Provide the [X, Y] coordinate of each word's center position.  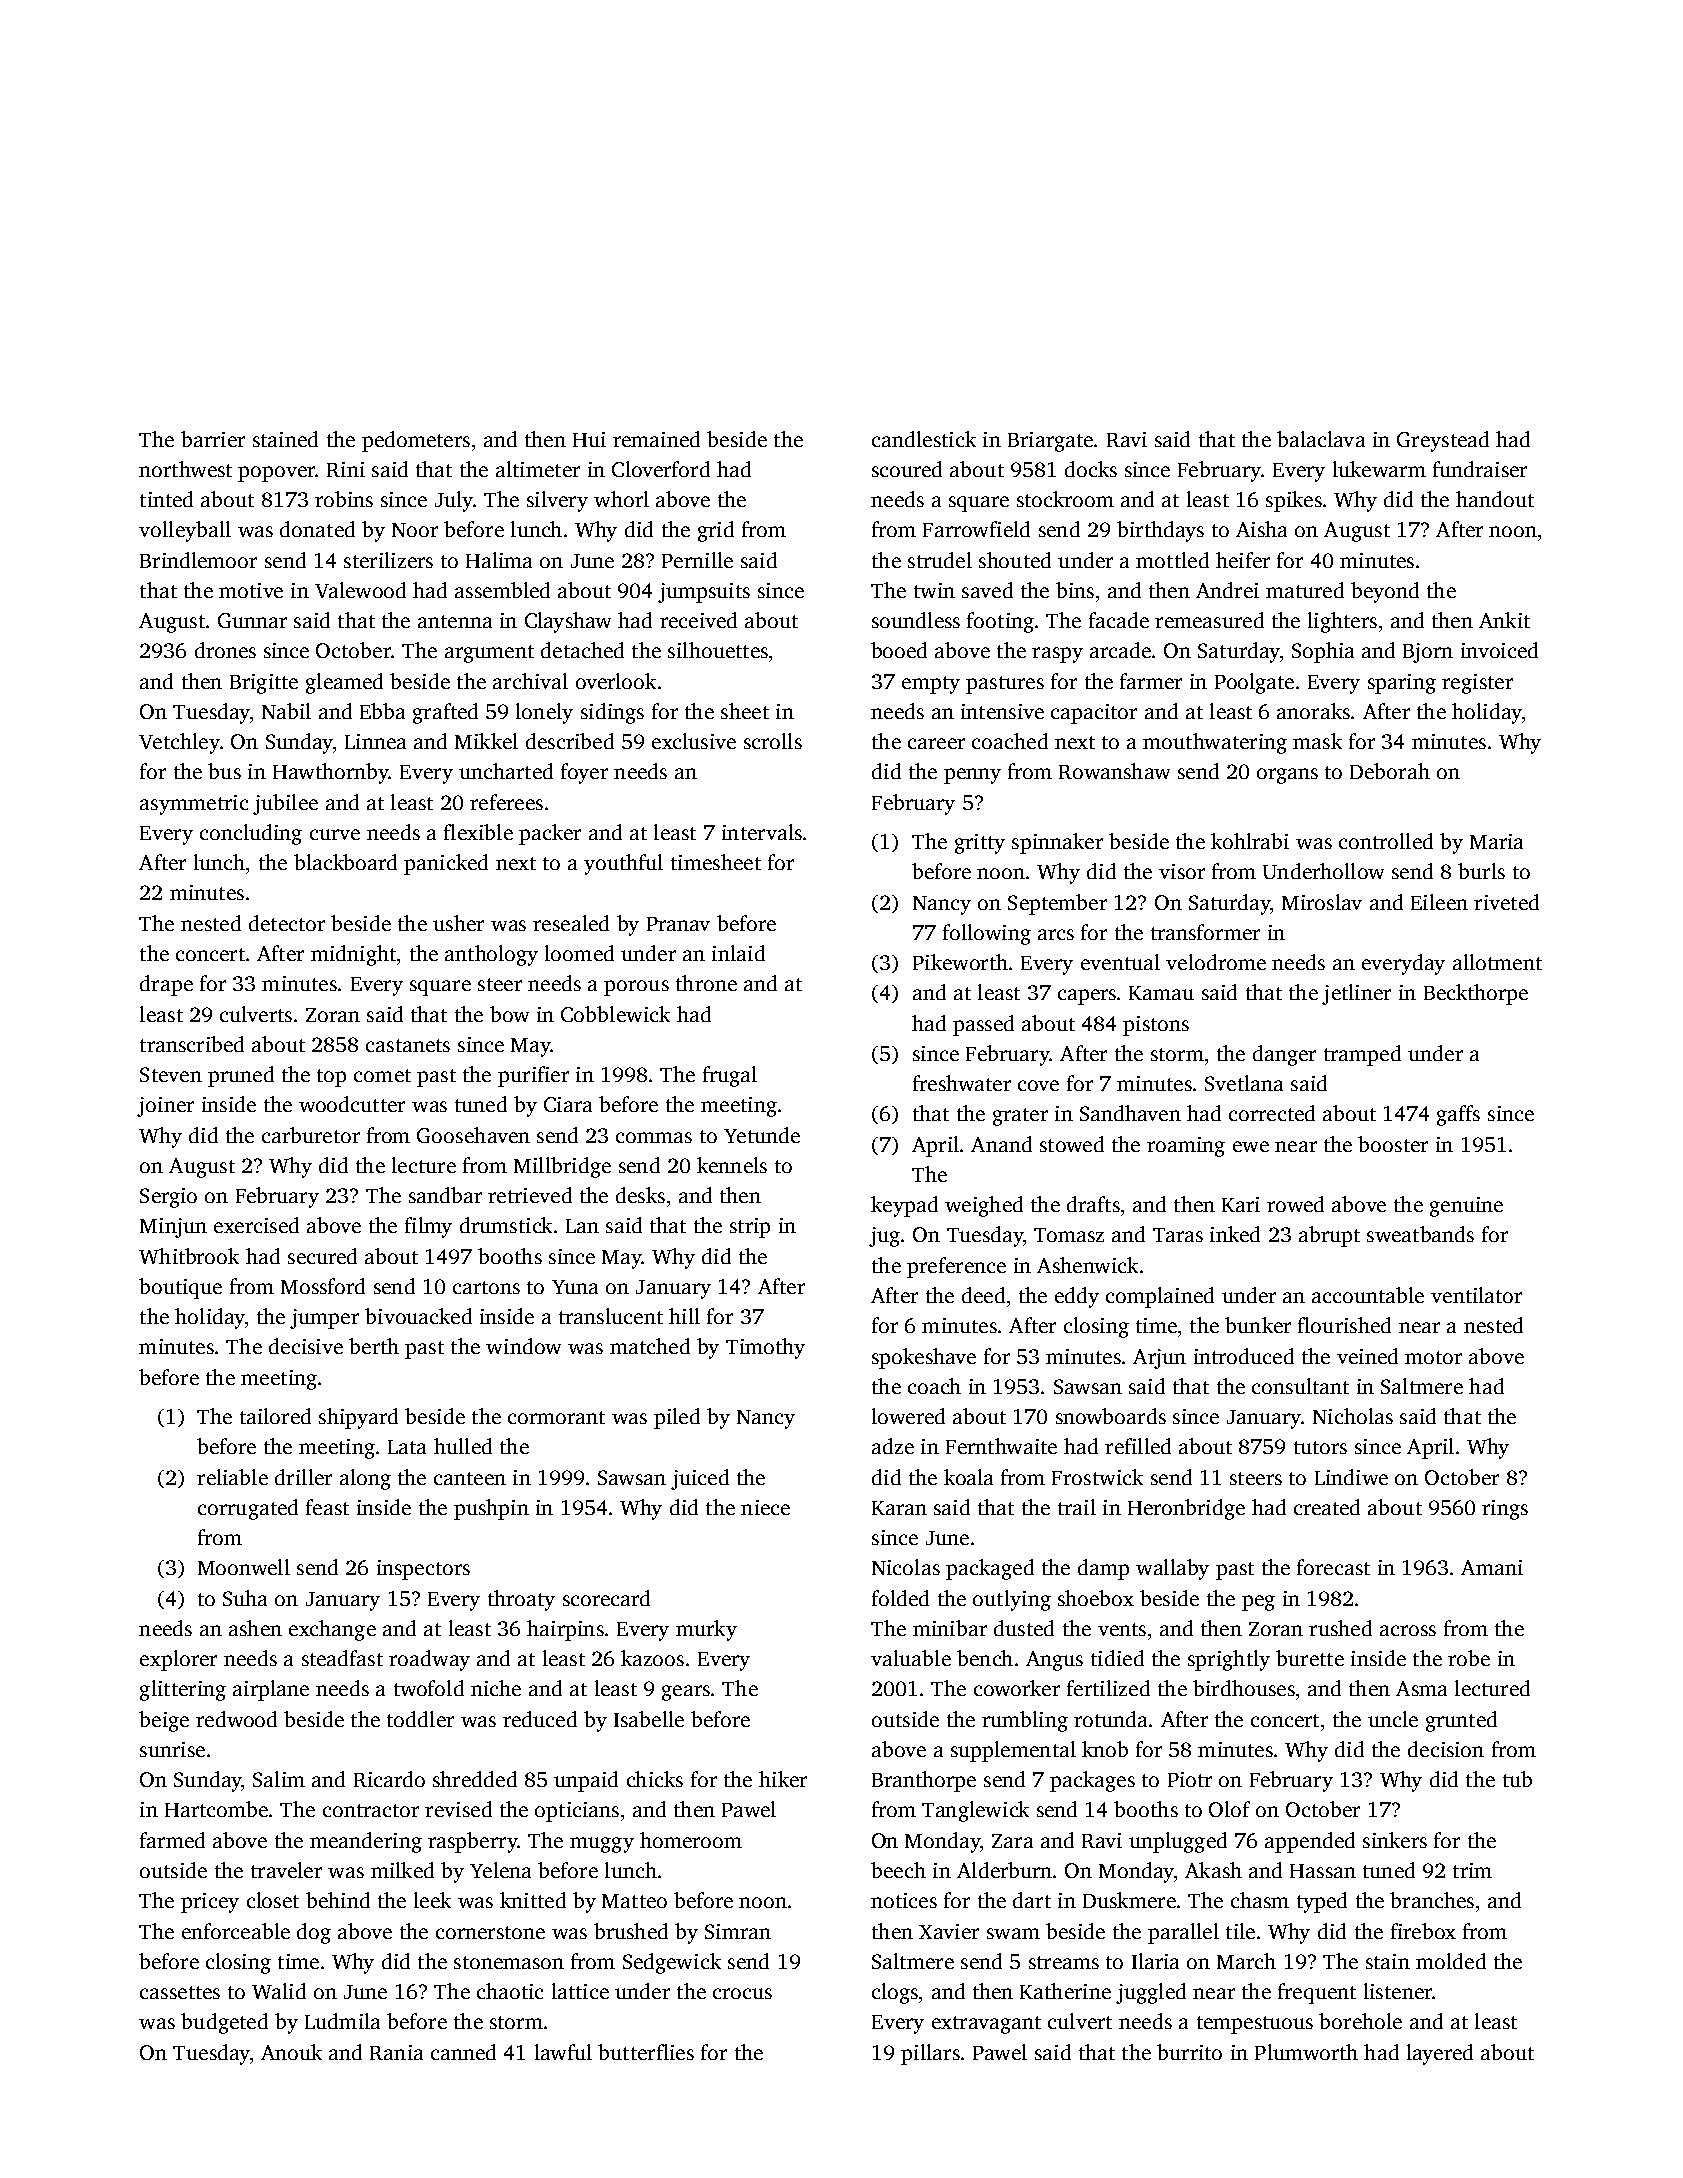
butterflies [646, 2052]
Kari [1241, 1204]
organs [1287, 776]
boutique [180, 1288]
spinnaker [1057, 843]
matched [650, 1346]
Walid [279, 1991]
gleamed [344, 683]
